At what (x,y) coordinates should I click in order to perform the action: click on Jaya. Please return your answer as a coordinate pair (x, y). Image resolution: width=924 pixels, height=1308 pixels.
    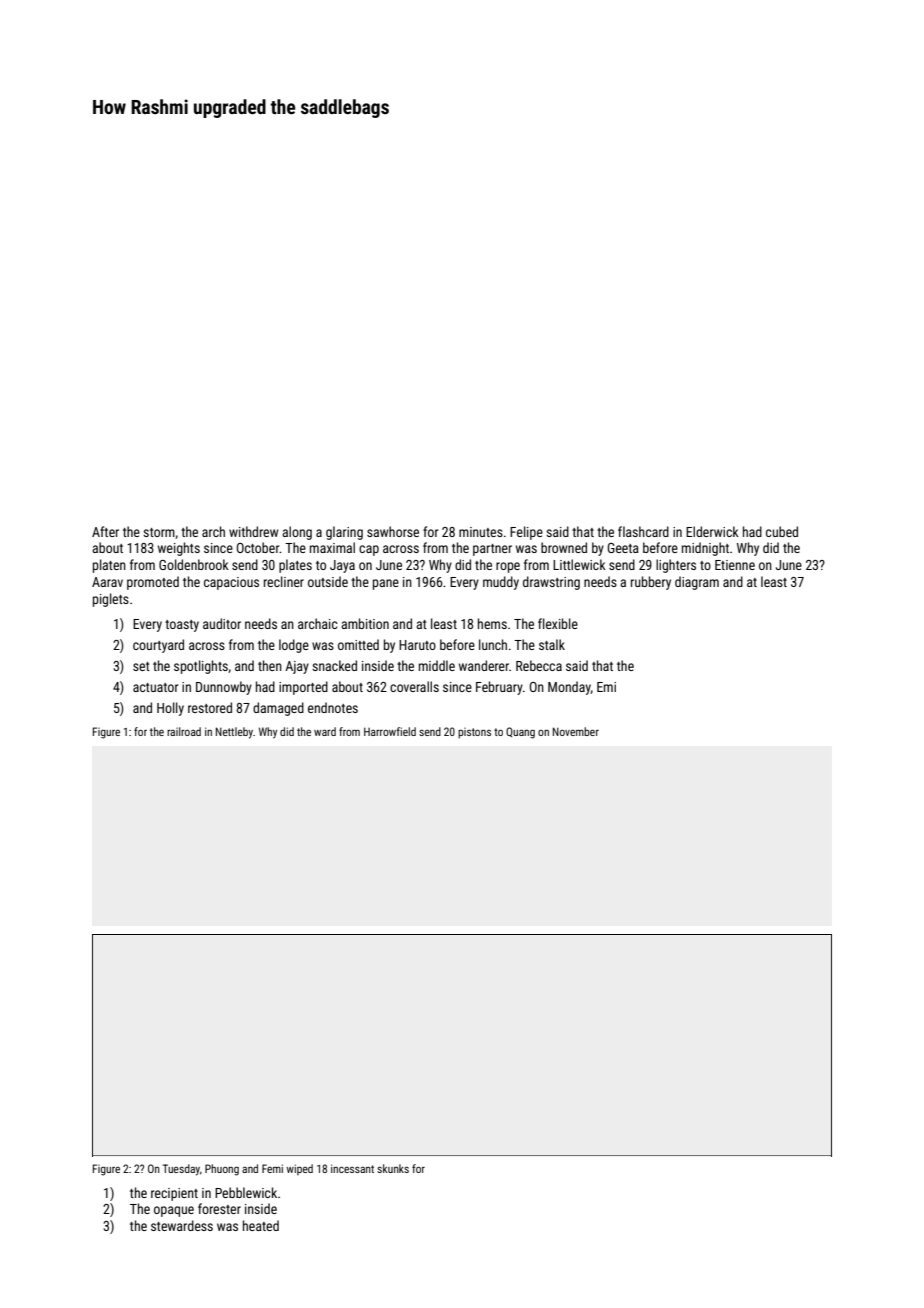
    Looking at the image, I should click on (342, 566).
